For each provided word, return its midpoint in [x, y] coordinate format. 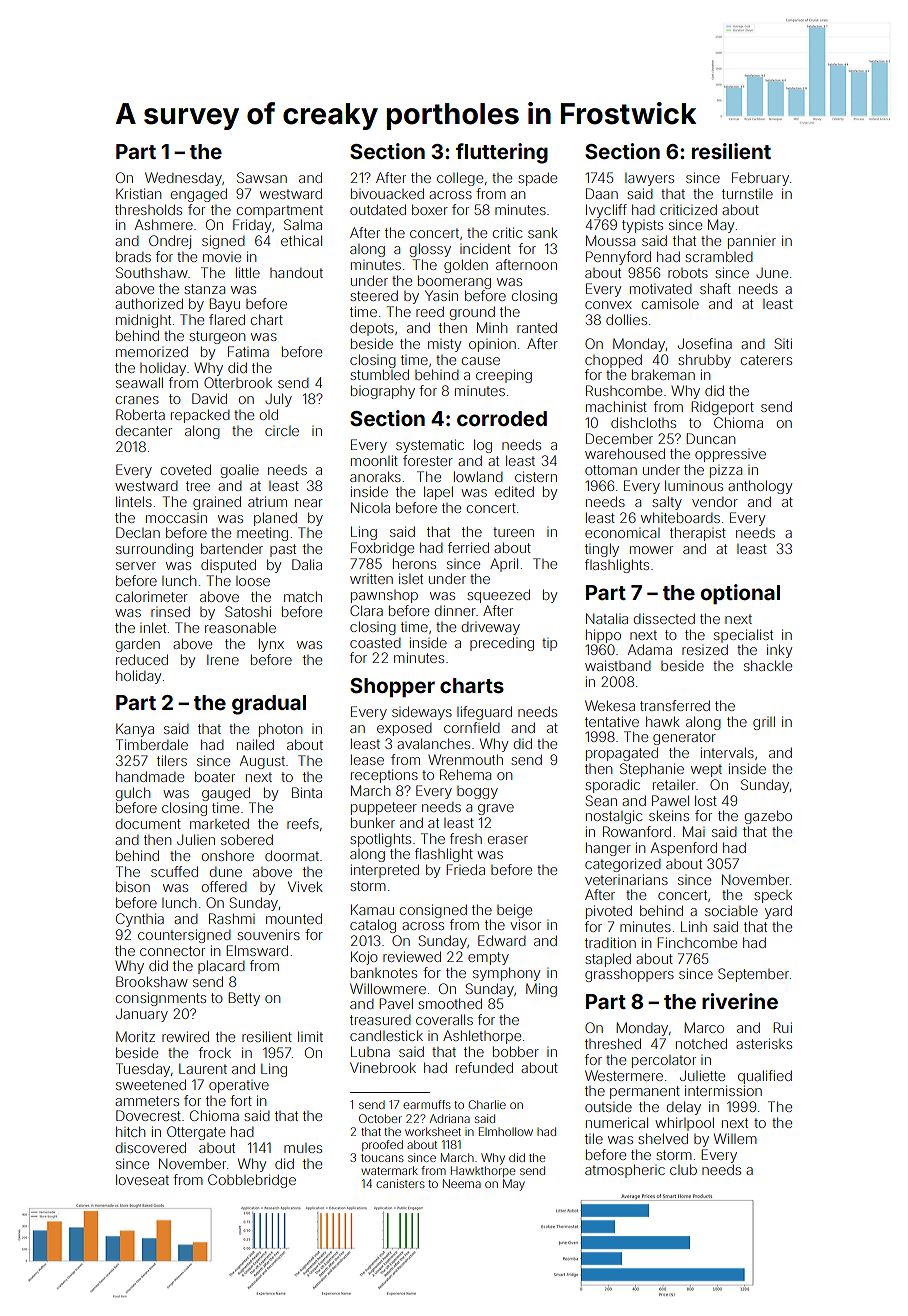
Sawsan [262, 177]
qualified [765, 1077]
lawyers [649, 179]
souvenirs [268, 934]
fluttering [502, 153]
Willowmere [388, 988]
